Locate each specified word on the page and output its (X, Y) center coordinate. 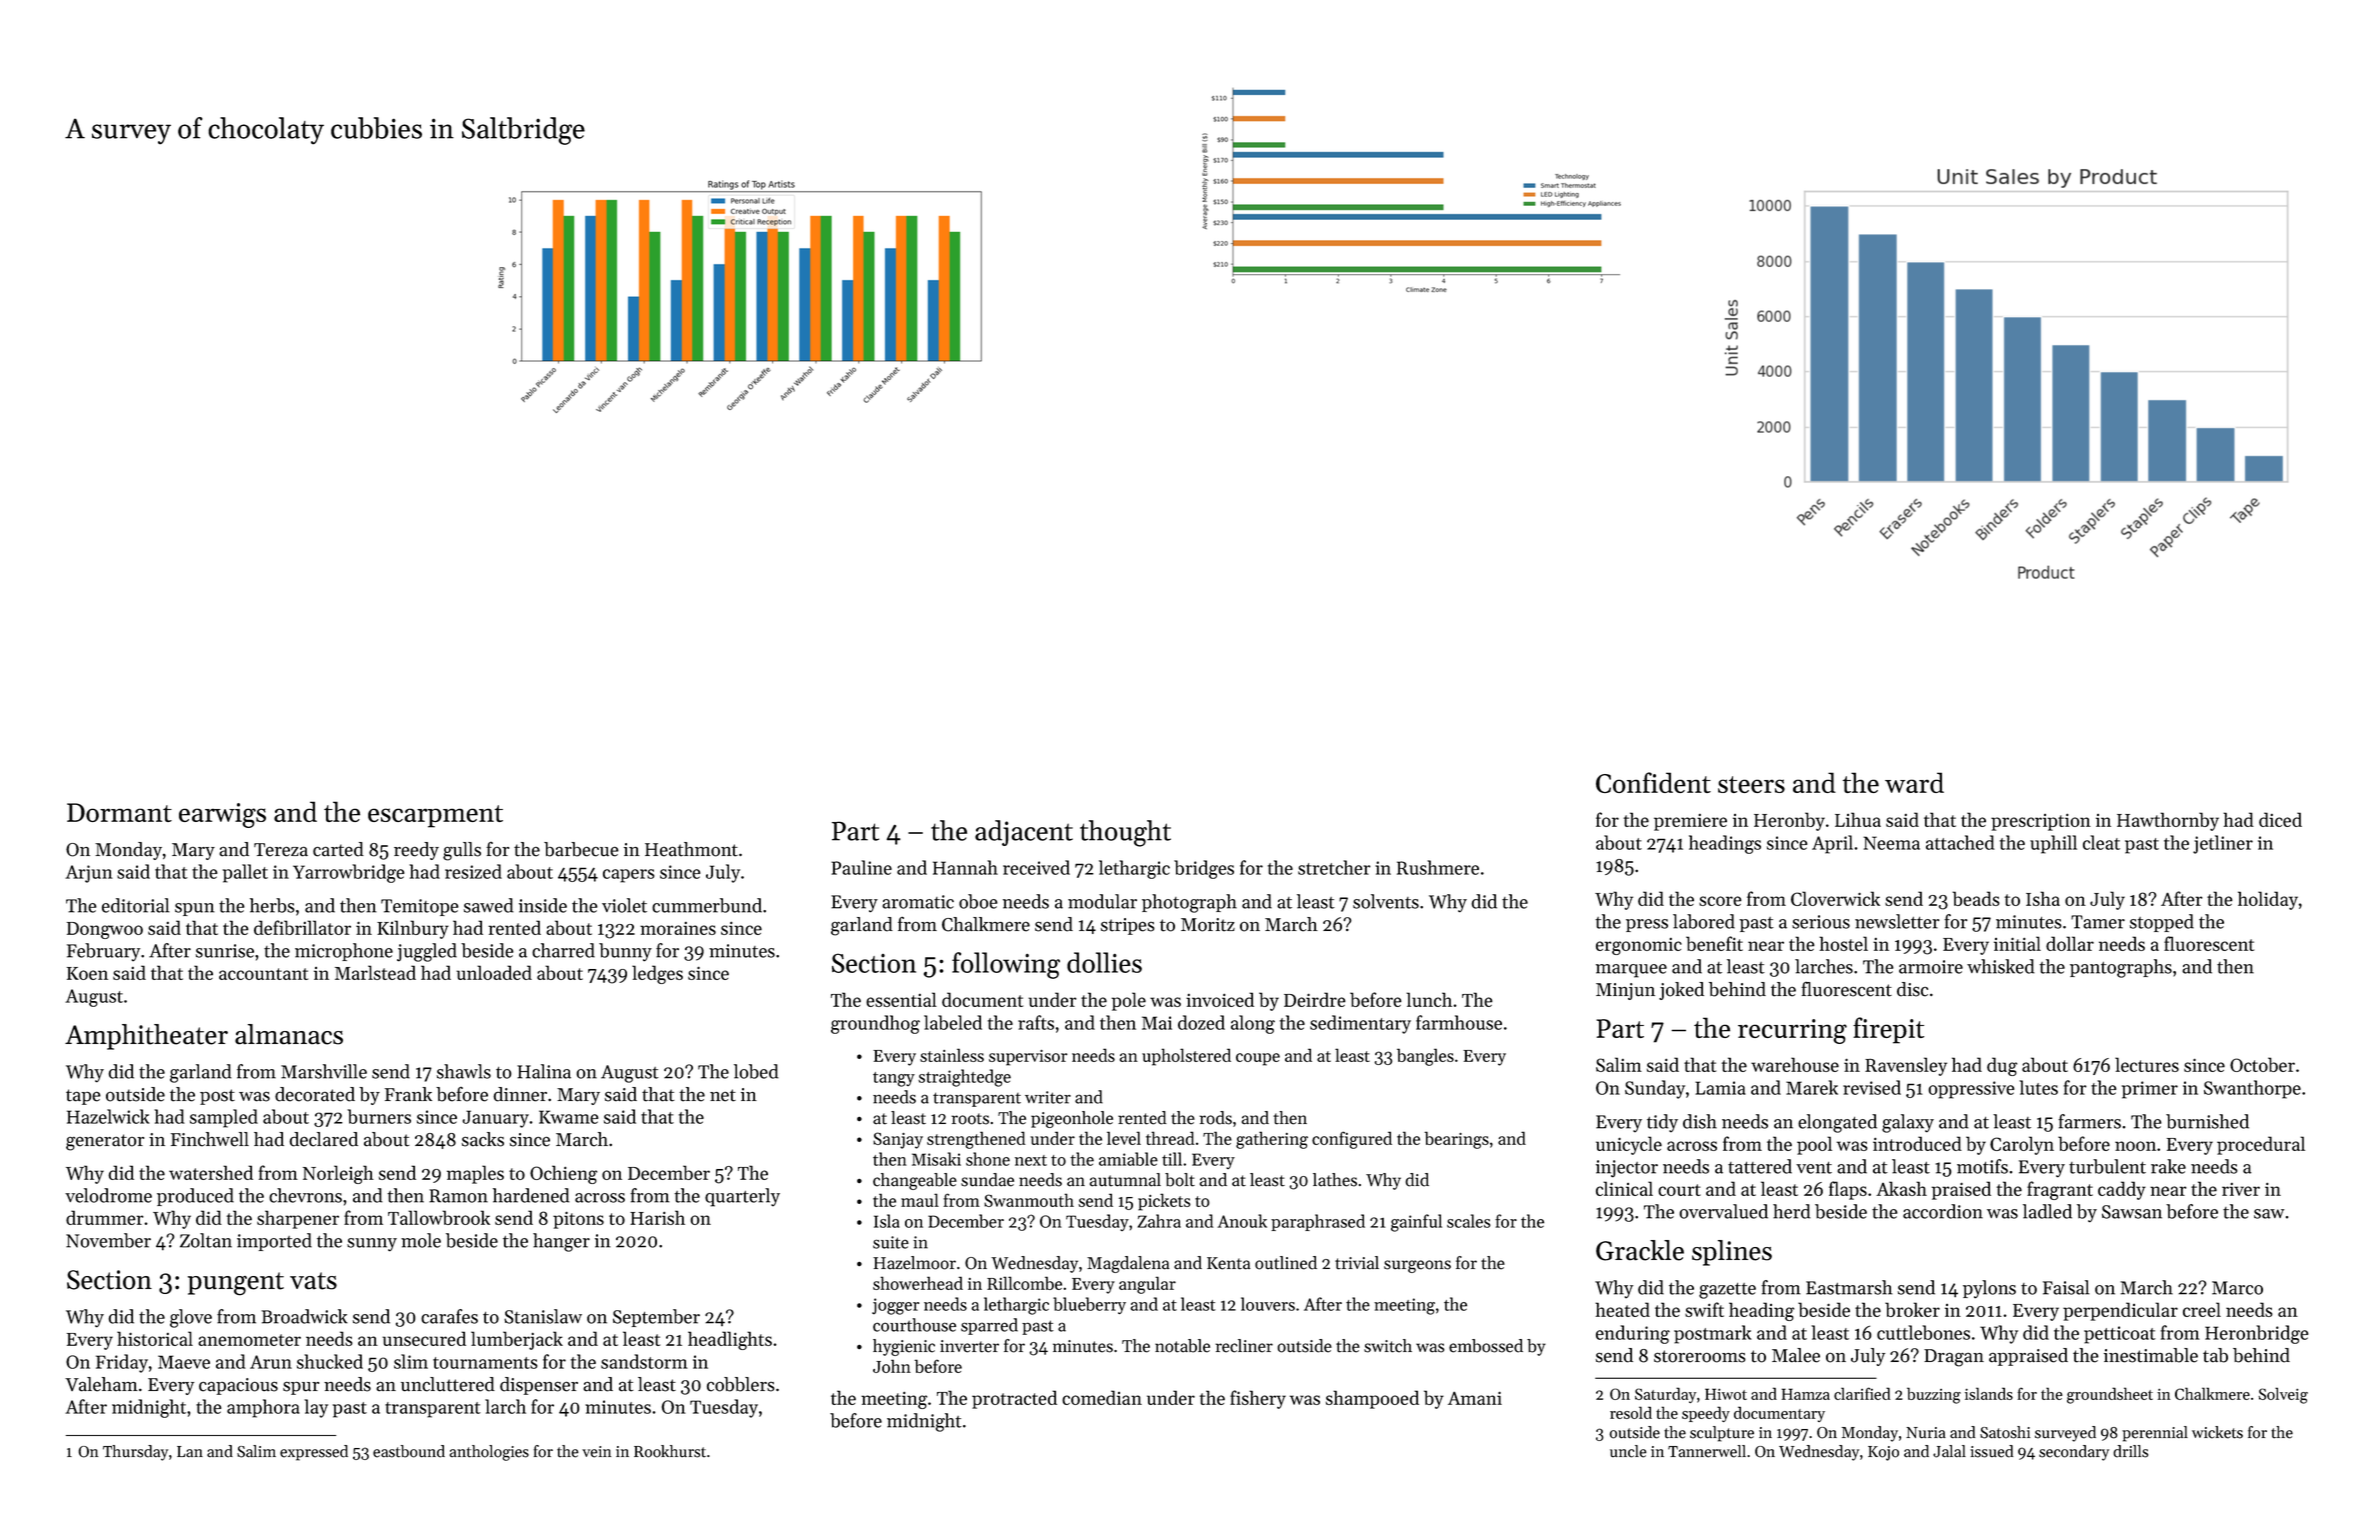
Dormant (119, 812)
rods (1215, 1118)
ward (1914, 782)
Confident (1653, 782)
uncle (1628, 1451)
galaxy (1908, 1123)
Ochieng (563, 1174)
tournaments (485, 1363)
